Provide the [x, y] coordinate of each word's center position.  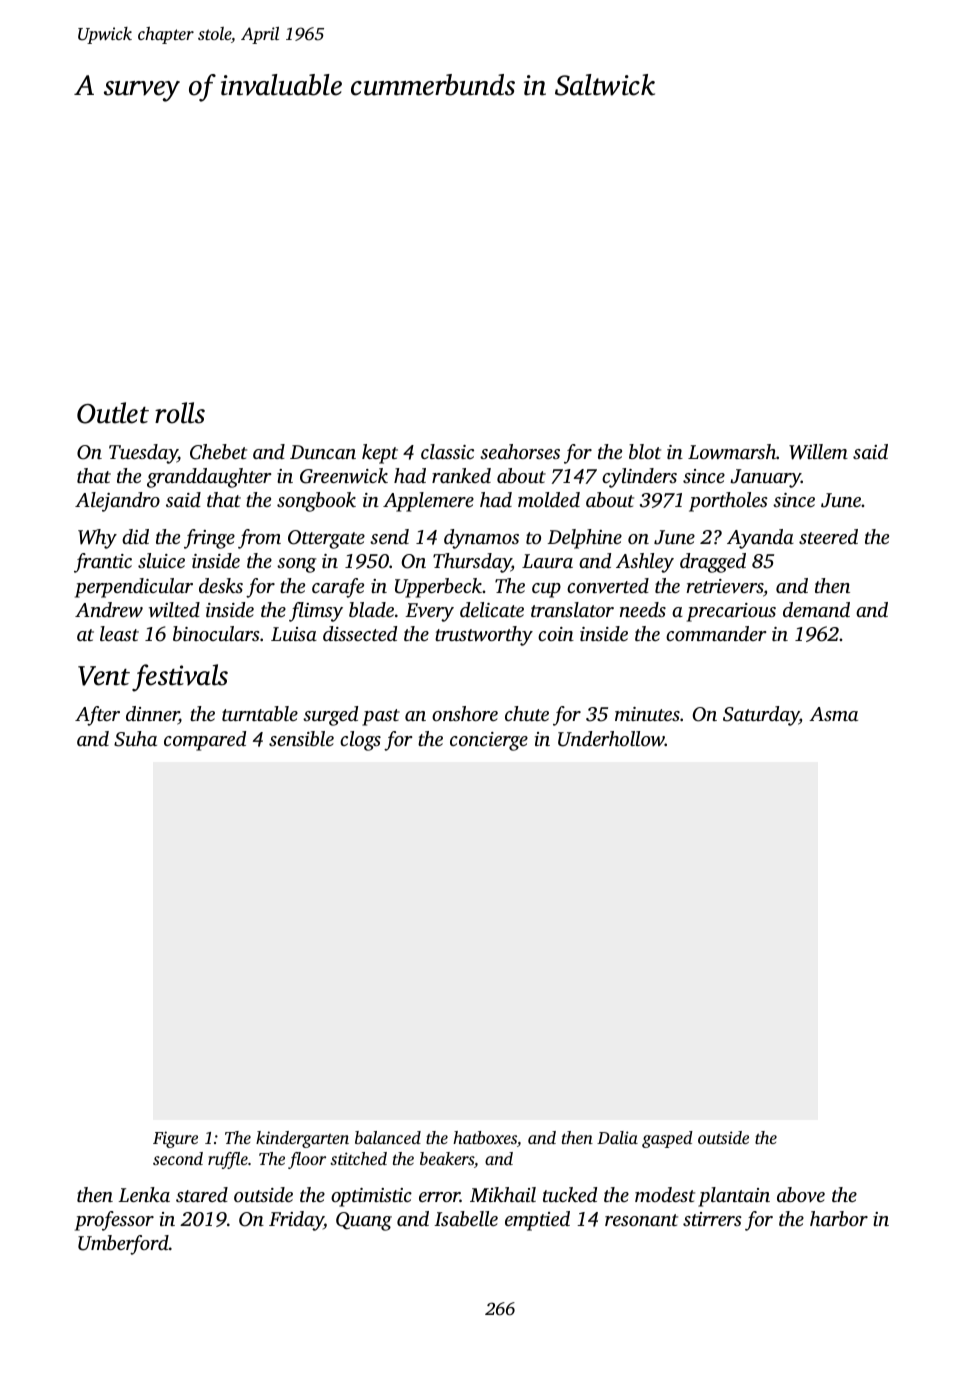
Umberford [123, 1245]
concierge [489, 741]
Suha [135, 739]
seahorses [520, 451]
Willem [818, 452]
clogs [360, 741]
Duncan [323, 452]
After [97, 716]
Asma [833, 714]
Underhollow [611, 739]
